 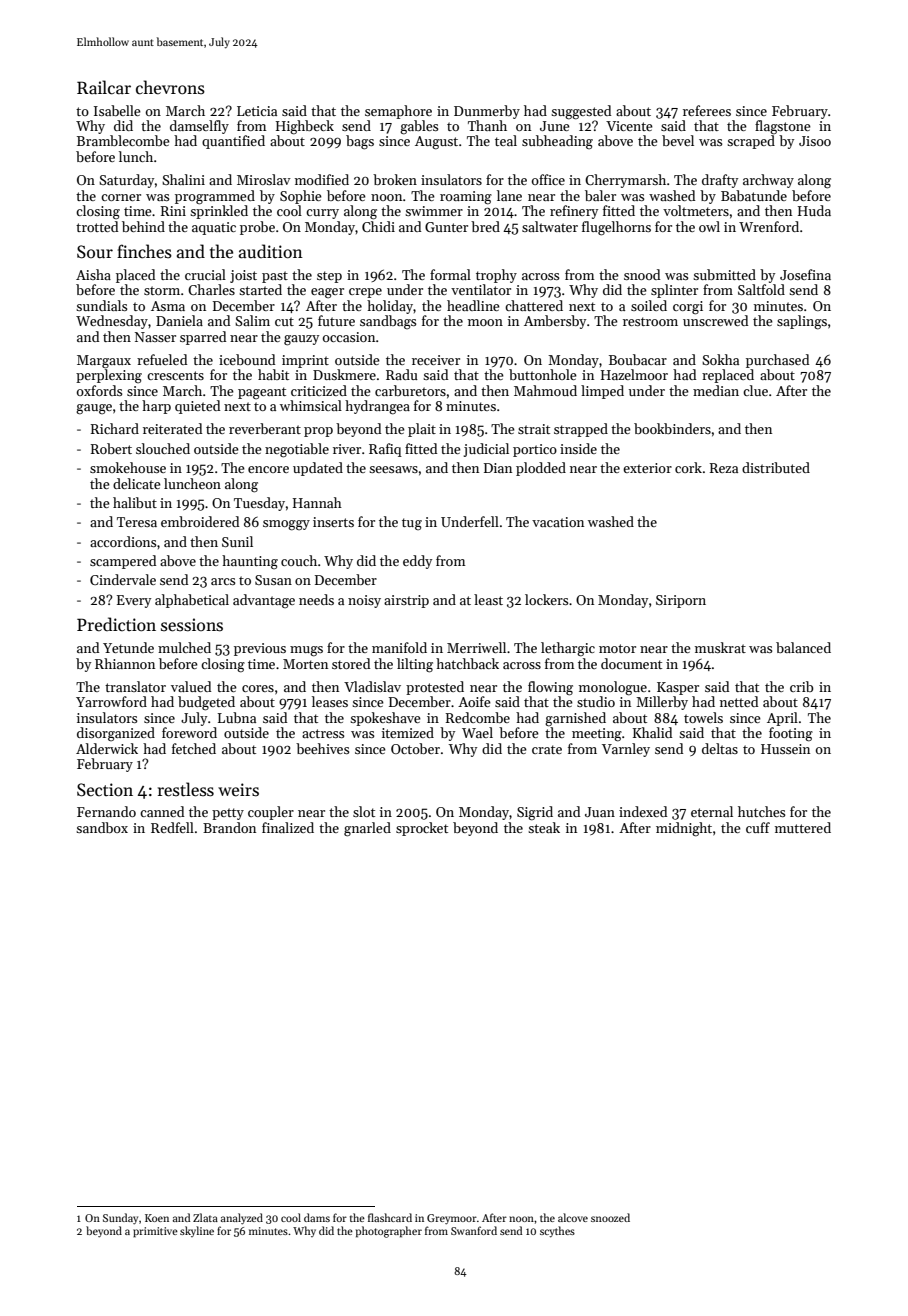 I want to click on chevrons, so click(x=170, y=87).
